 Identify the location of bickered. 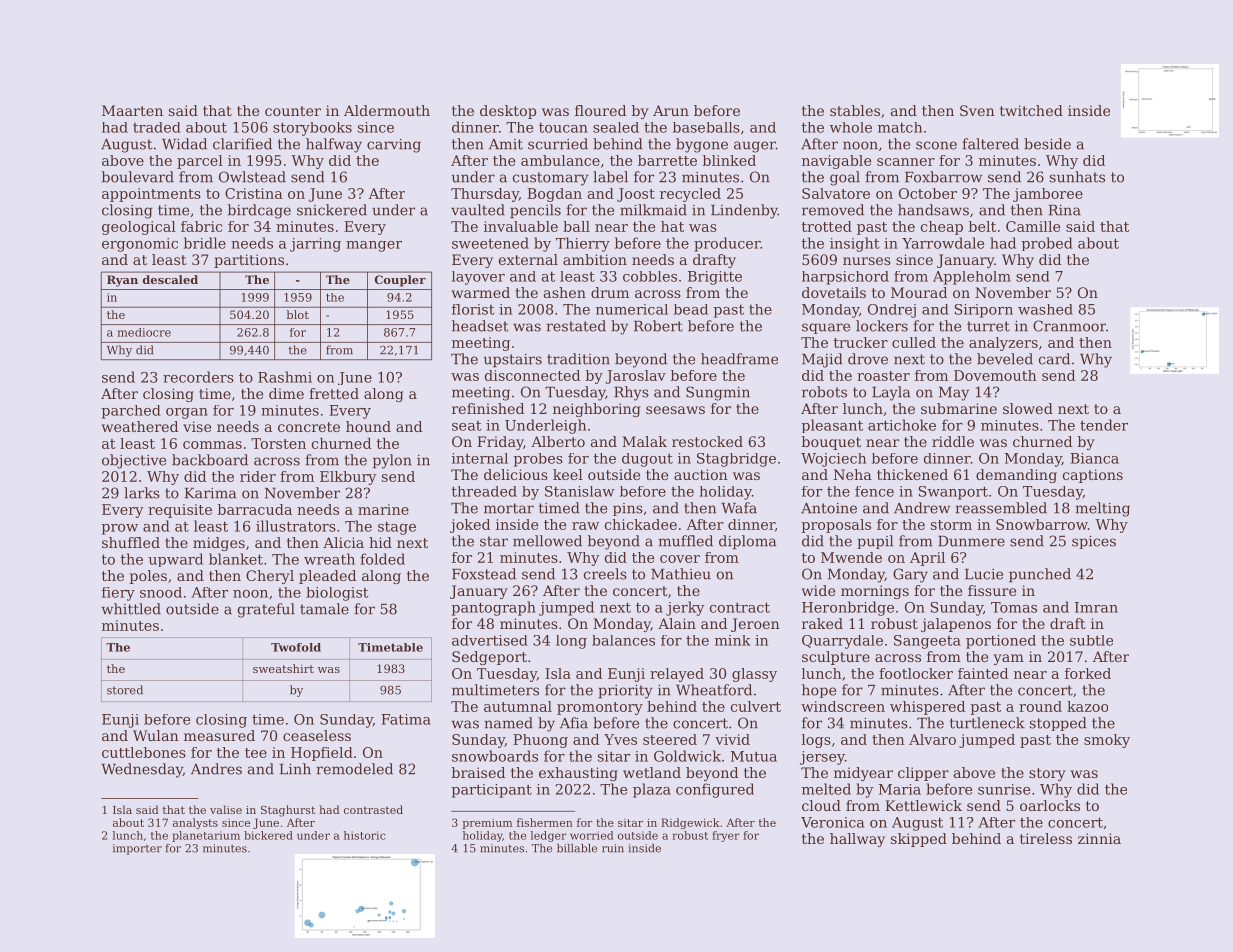
(268, 835).
